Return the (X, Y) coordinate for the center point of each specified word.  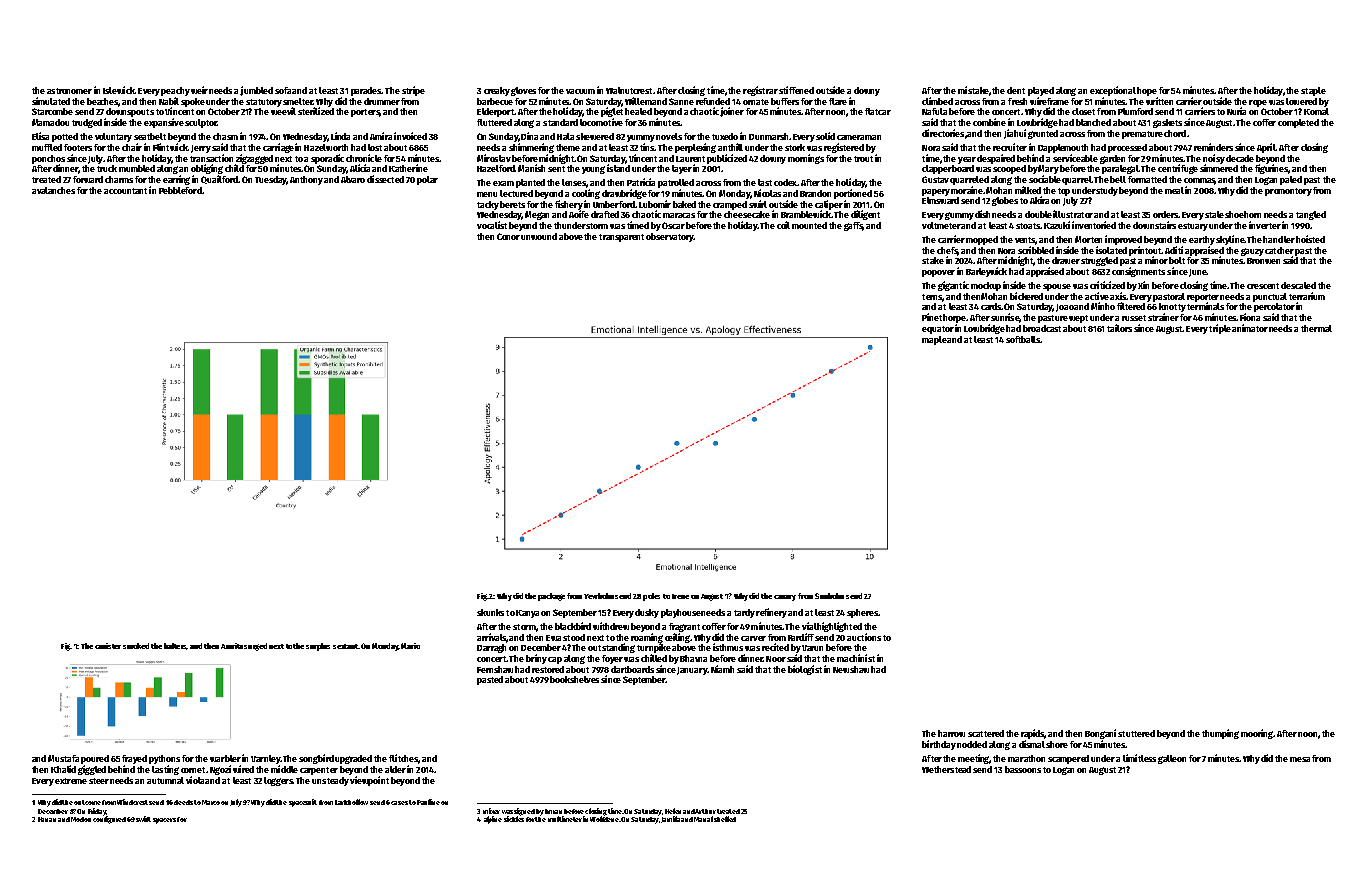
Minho (1103, 306)
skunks (490, 612)
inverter (1265, 225)
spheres (862, 613)
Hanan (47, 819)
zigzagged (254, 159)
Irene (680, 596)
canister (108, 646)
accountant (125, 191)
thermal (1316, 328)
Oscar (673, 225)
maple (934, 340)
